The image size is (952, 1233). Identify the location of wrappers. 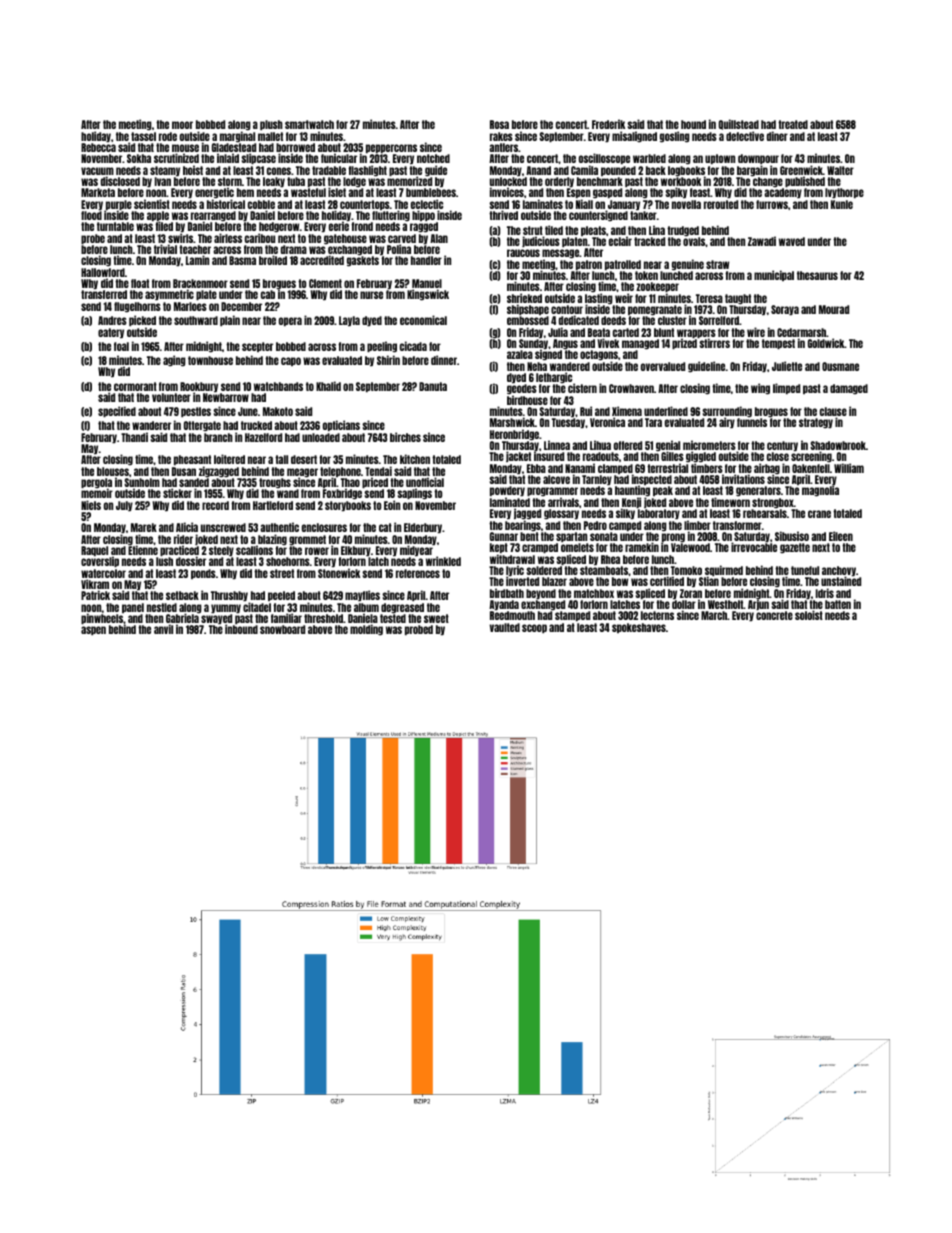
(696, 334).
